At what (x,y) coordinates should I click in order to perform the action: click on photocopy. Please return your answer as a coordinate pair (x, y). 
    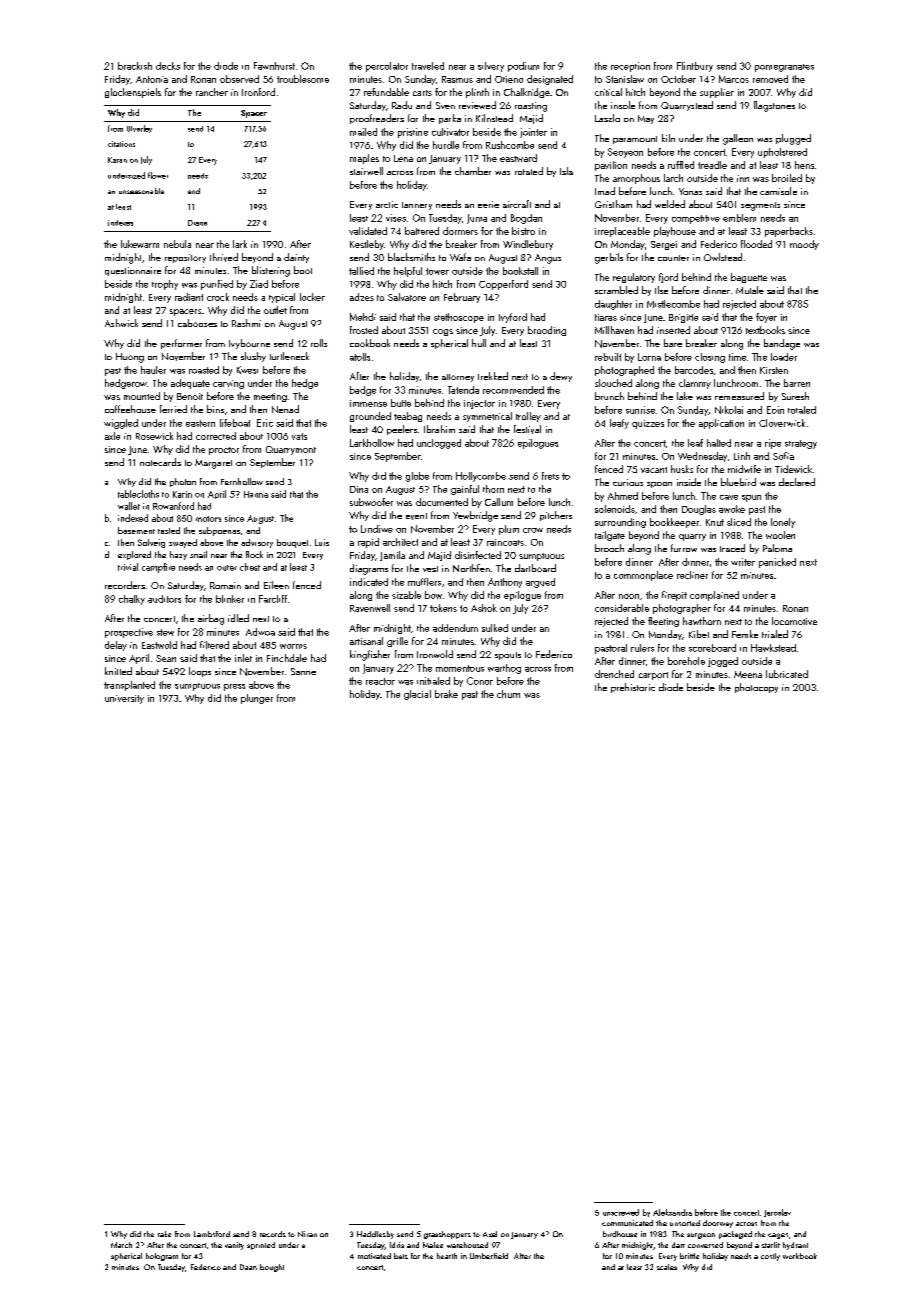
    Looking at the image, I should click on (756, 688).
